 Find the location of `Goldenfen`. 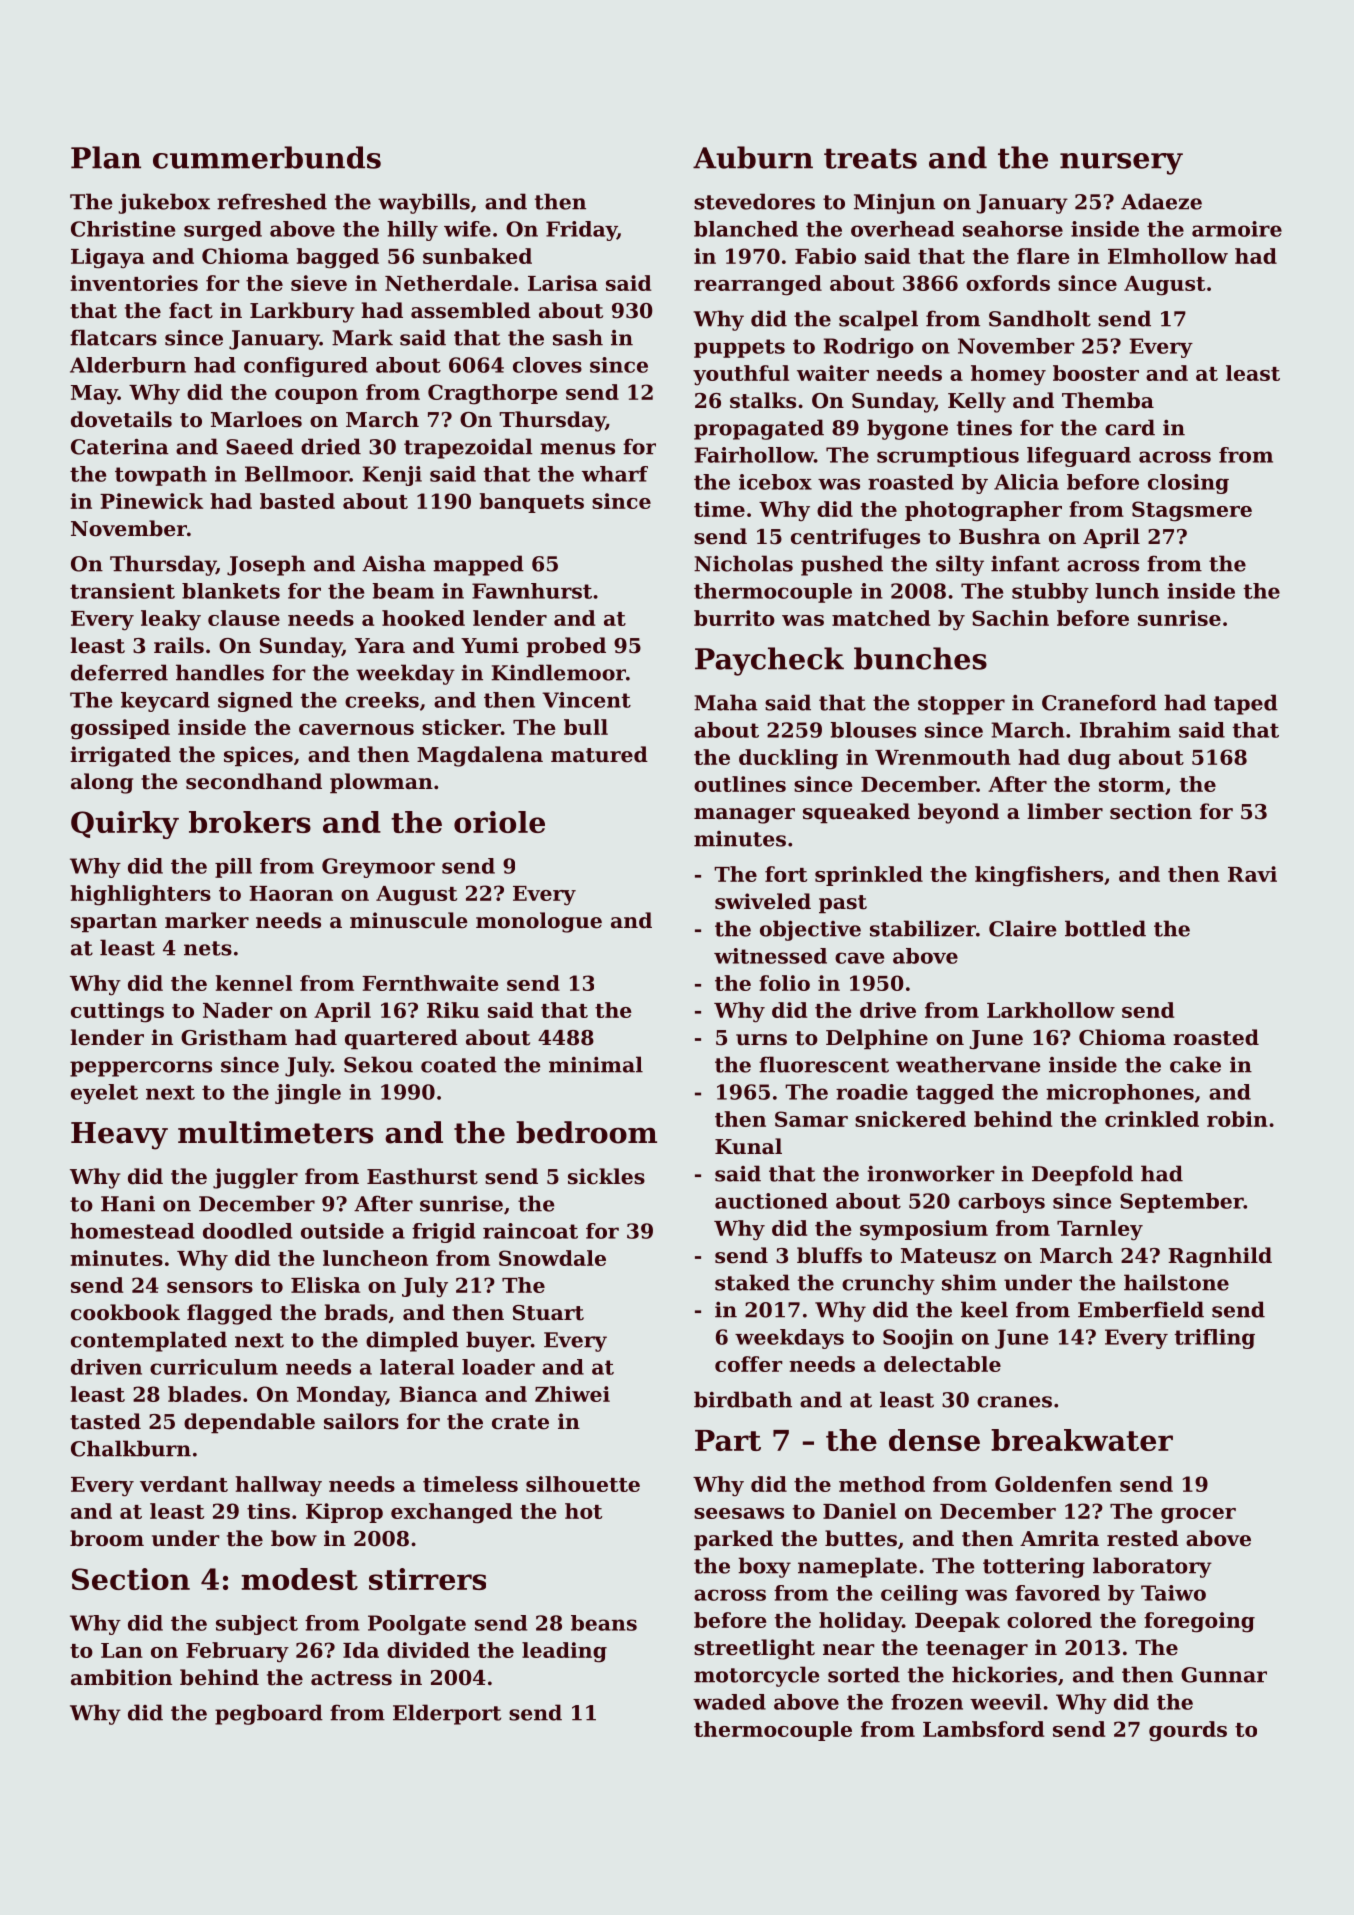

Goldenfen is located at coordinates (1053, 1484).
